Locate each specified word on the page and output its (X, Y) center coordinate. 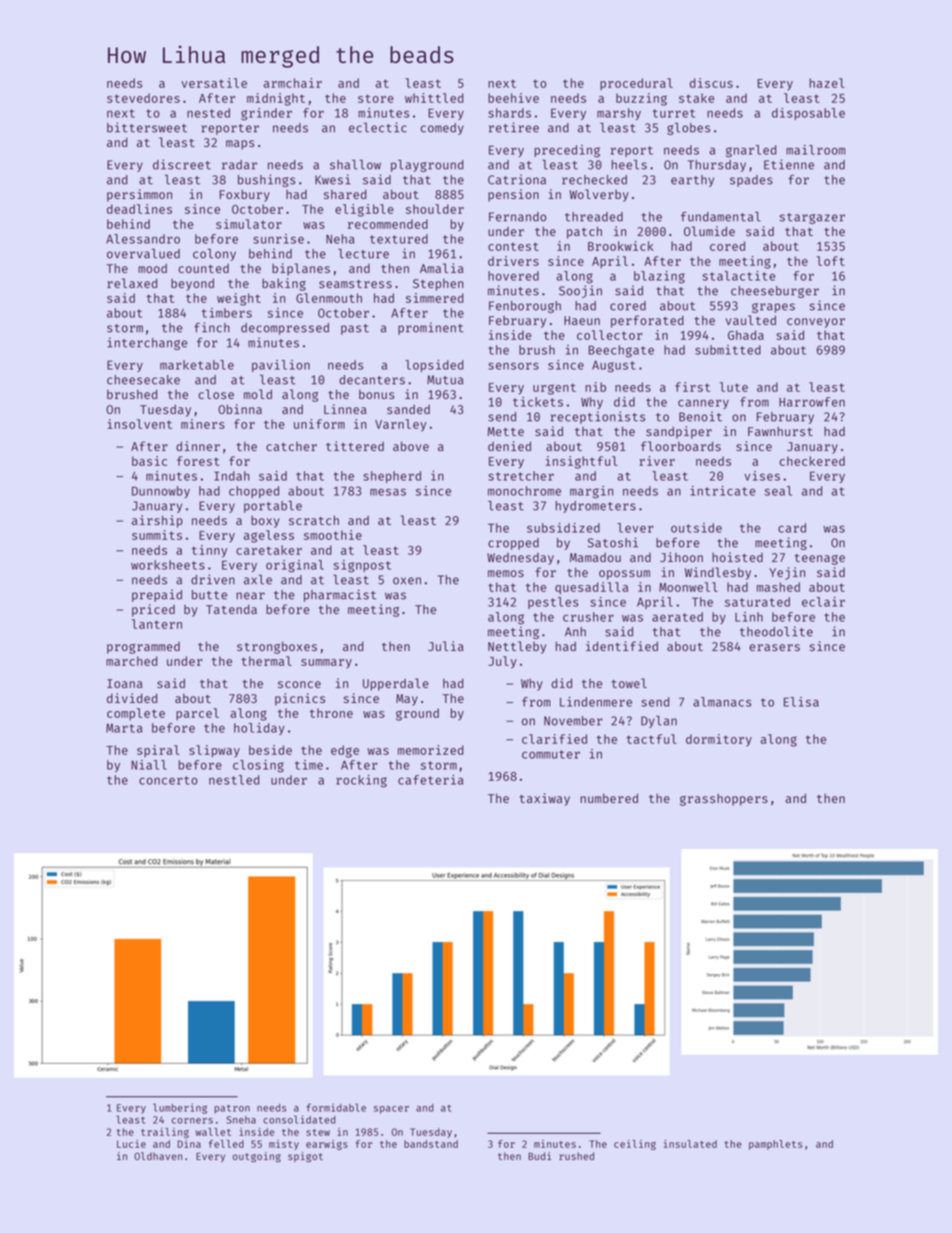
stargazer (812, 218)
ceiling (635, 1145)
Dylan (659, 721)
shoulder (435, 209)
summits (157, 535)
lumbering (180, 1108)
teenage (819, 559)
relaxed (132, 283)
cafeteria (431, 780)
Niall (149, 765)
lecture (363, 253)
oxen (407, 581)
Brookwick (621, 246)
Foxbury (244, 195)
